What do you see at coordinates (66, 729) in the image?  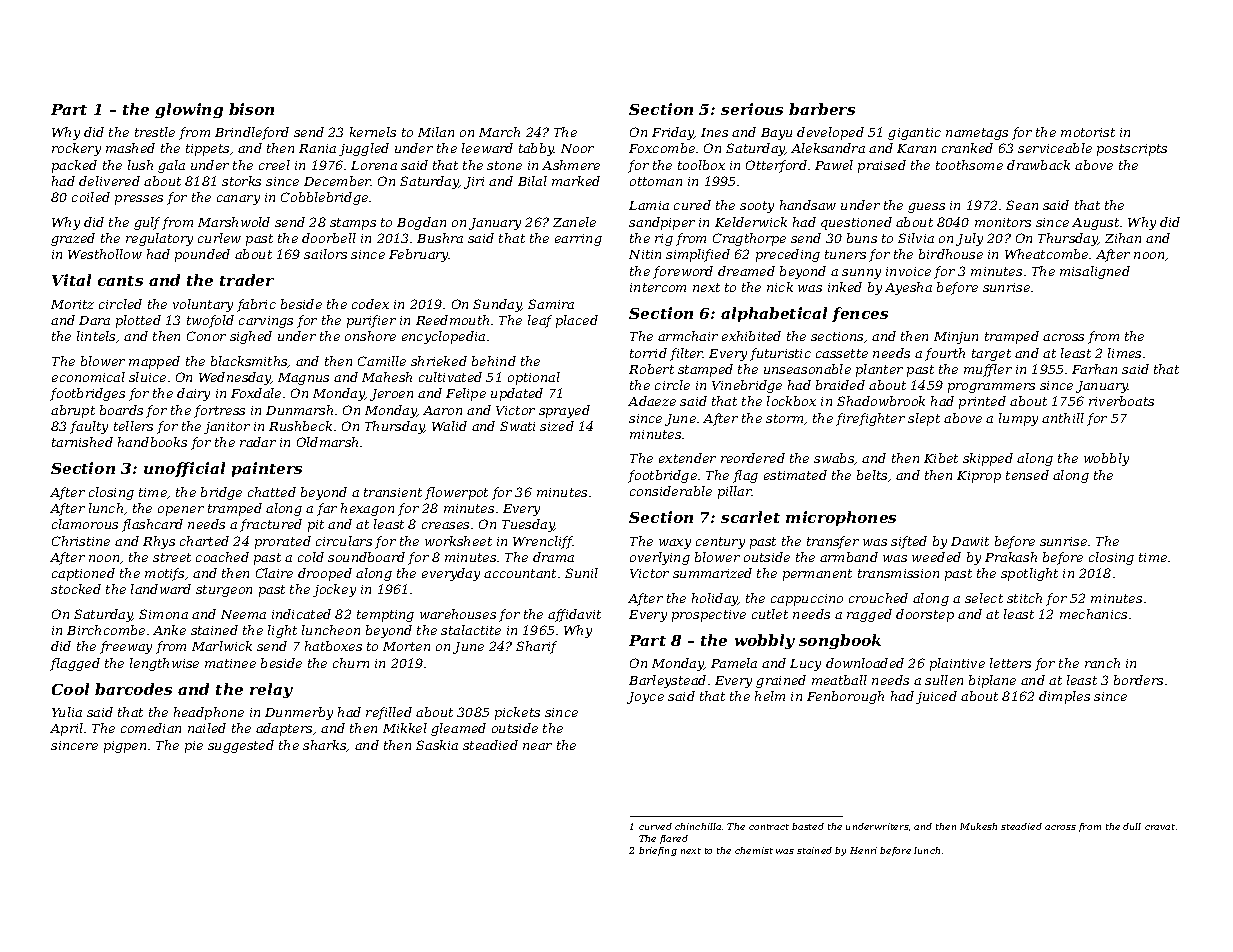 I see `April` at bounding box center [66, 729].
